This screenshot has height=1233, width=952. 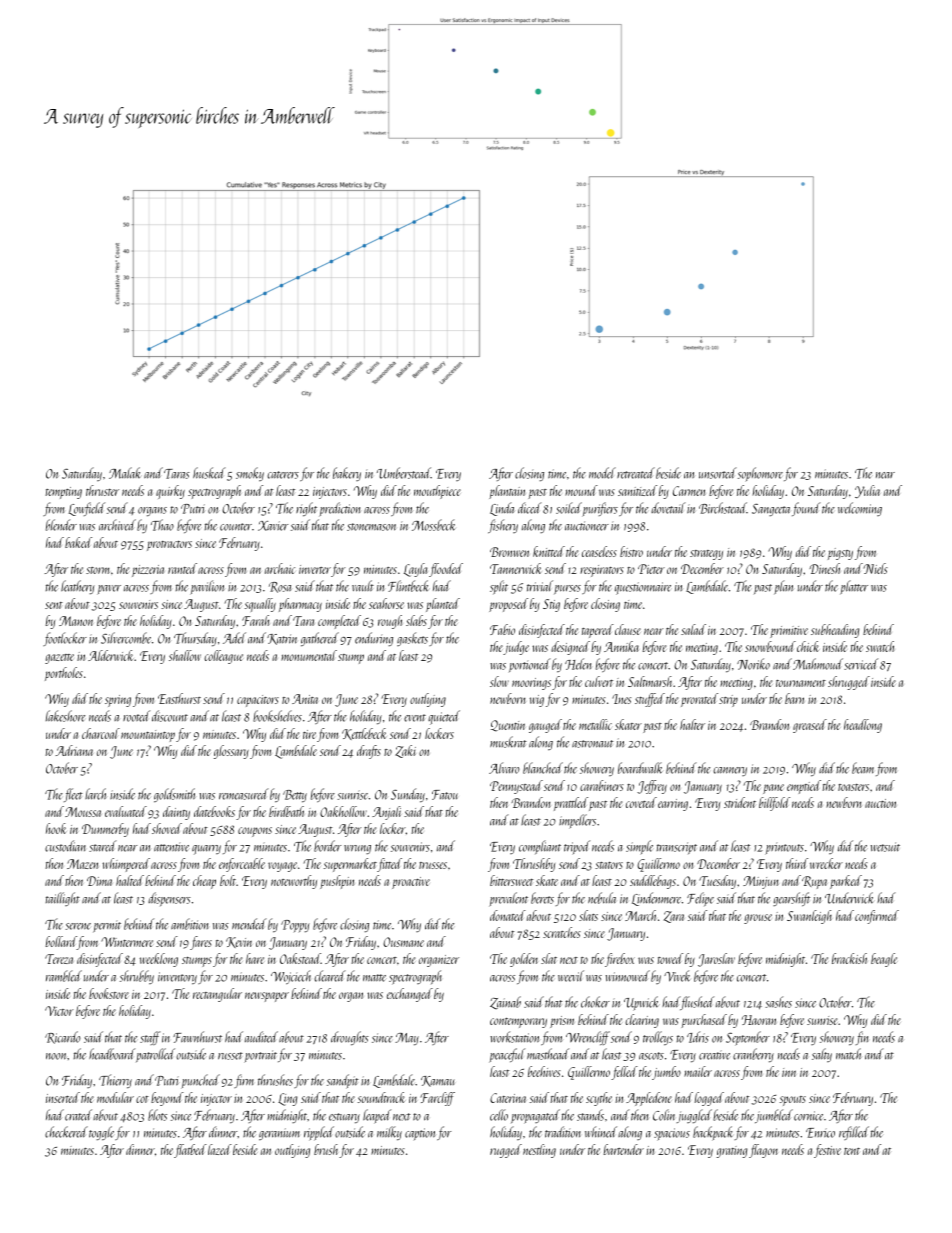 I want to click on Mazen, so click(x=82, y=864).
